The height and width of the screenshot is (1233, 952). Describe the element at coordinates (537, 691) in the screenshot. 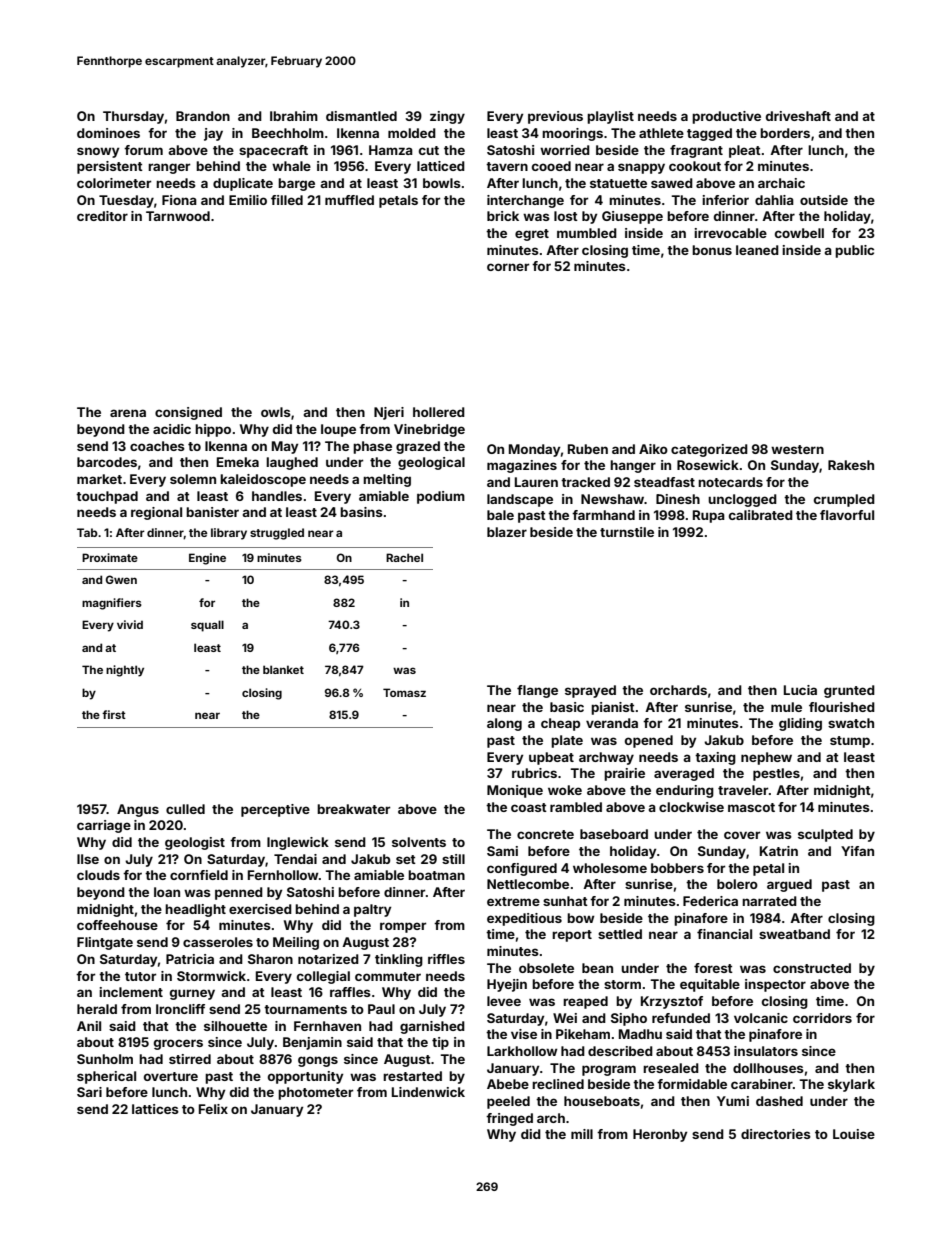

I see `flange` at that location.
